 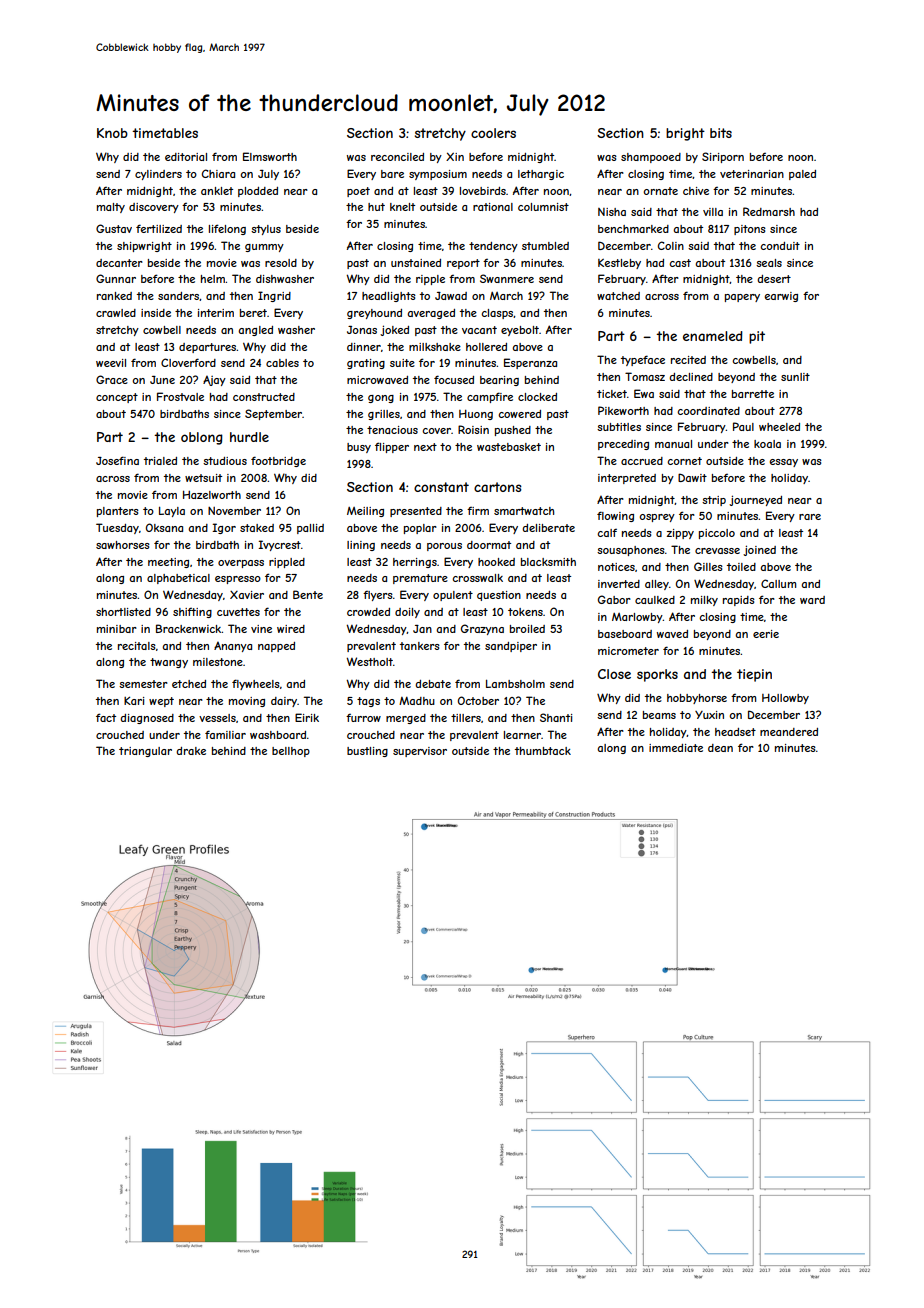 What do you see at coordinates (490, 397) in the screenshot?
I see `campfire` at bounding box center [490, 397].
